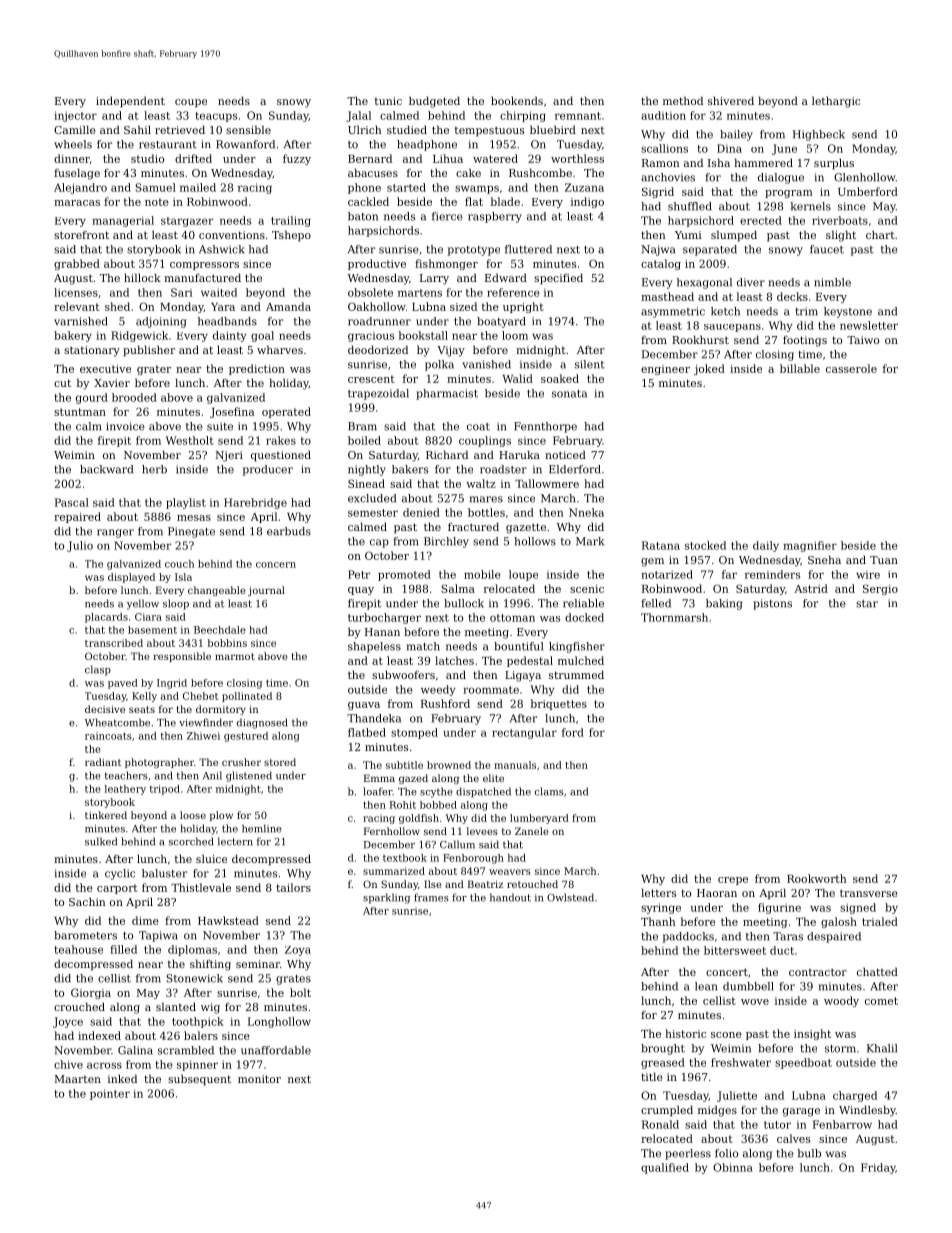  What do you see at coordinates (103, 762) in the screenshot?
I see `radiant` at bounding box center [103, 762].
